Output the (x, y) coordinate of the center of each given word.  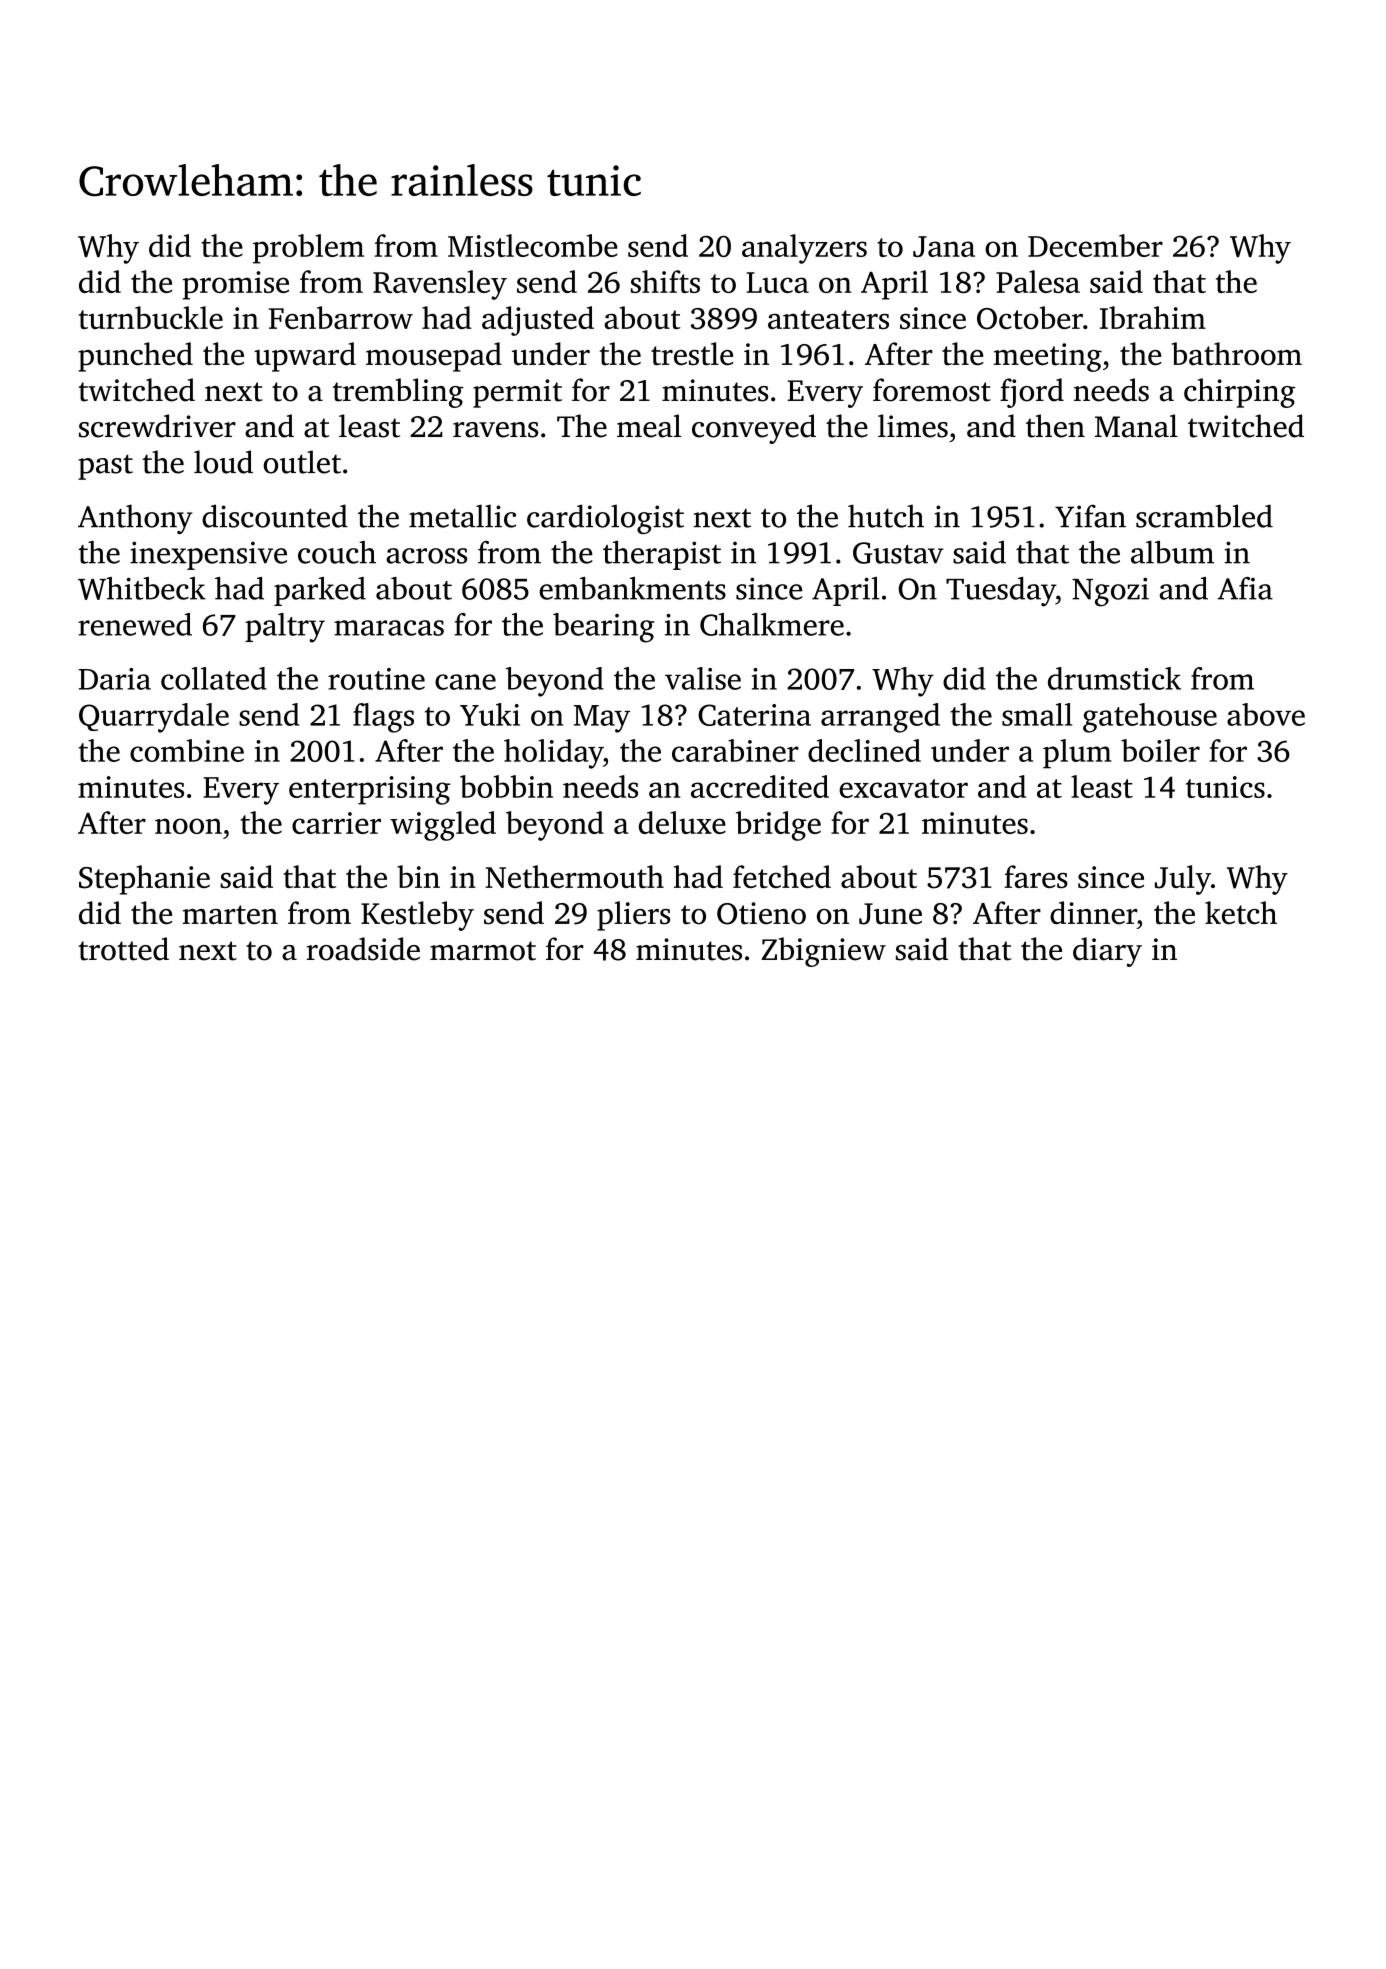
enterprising (369, 790)
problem (308, 249)
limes (913, 426)
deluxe (682, 822)
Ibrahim (1153, 317)
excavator (903, 788)
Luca (777, 282)
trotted (123, 949)
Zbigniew (824, 952)
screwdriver (157, 426)
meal (649, 426)
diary (1107, 952)
